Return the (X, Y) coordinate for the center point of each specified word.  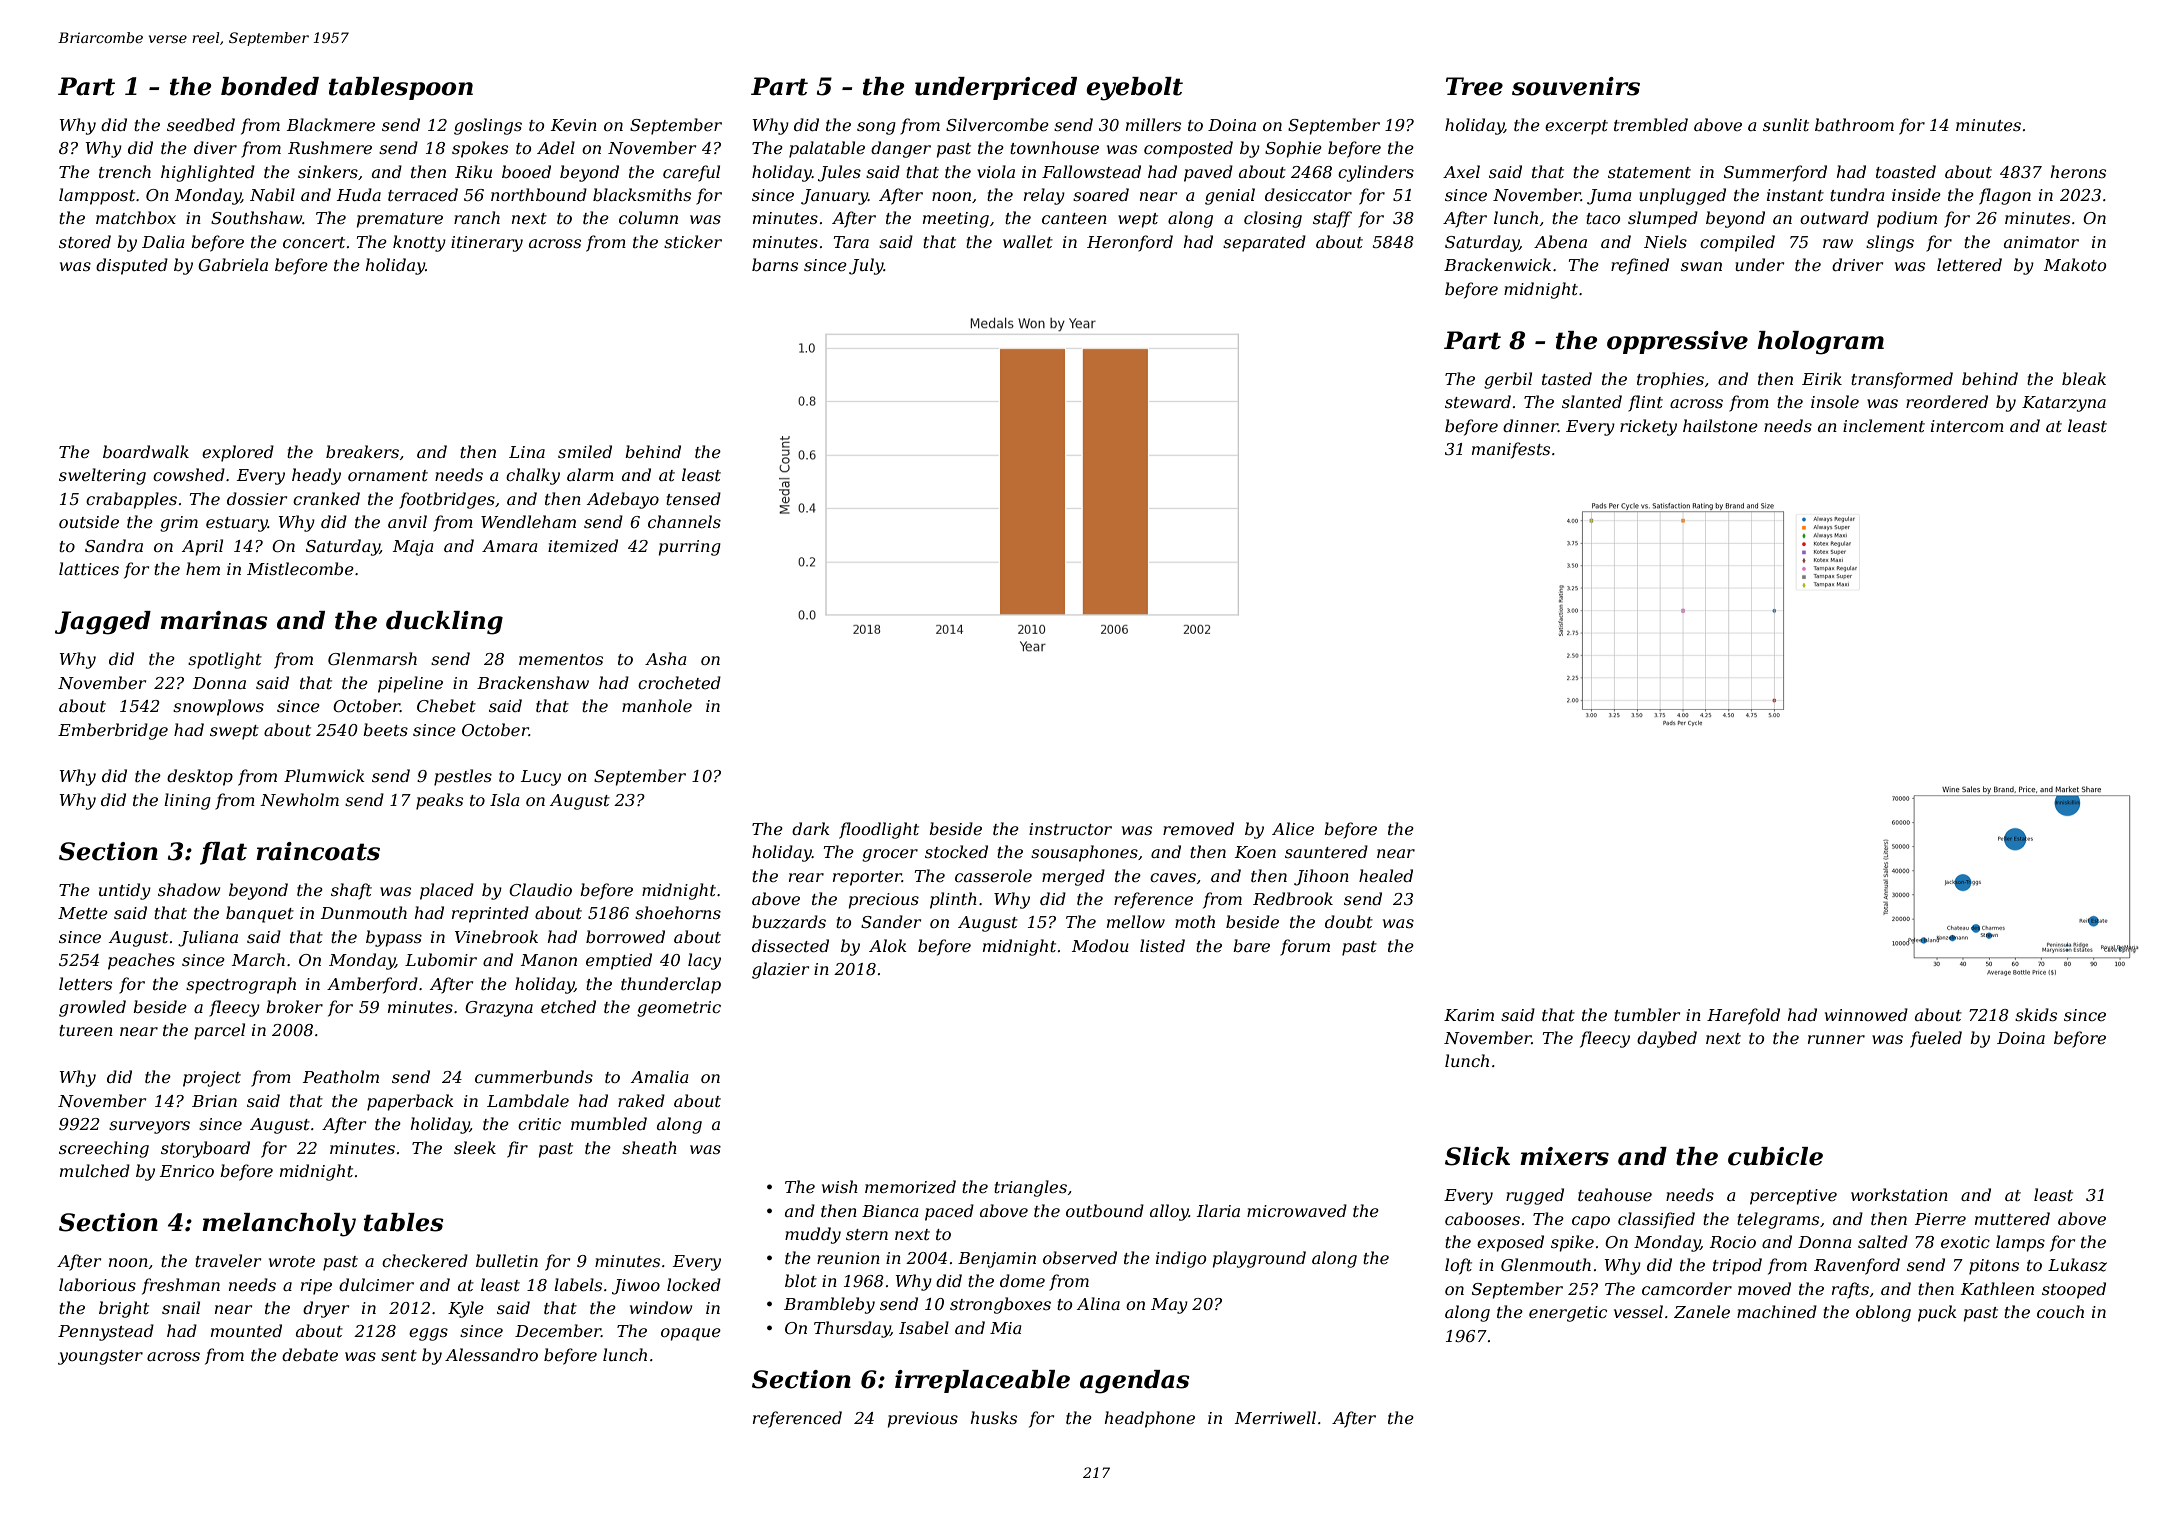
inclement (1884, 425)
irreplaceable (982, 1381)
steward (1478, 401)
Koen (1255, 852)
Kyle (466, 1309)
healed (1386, 875)
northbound (539, 194)
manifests (1511, 450)
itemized (583, 546)
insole (1835, 401)
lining (187, 801)
